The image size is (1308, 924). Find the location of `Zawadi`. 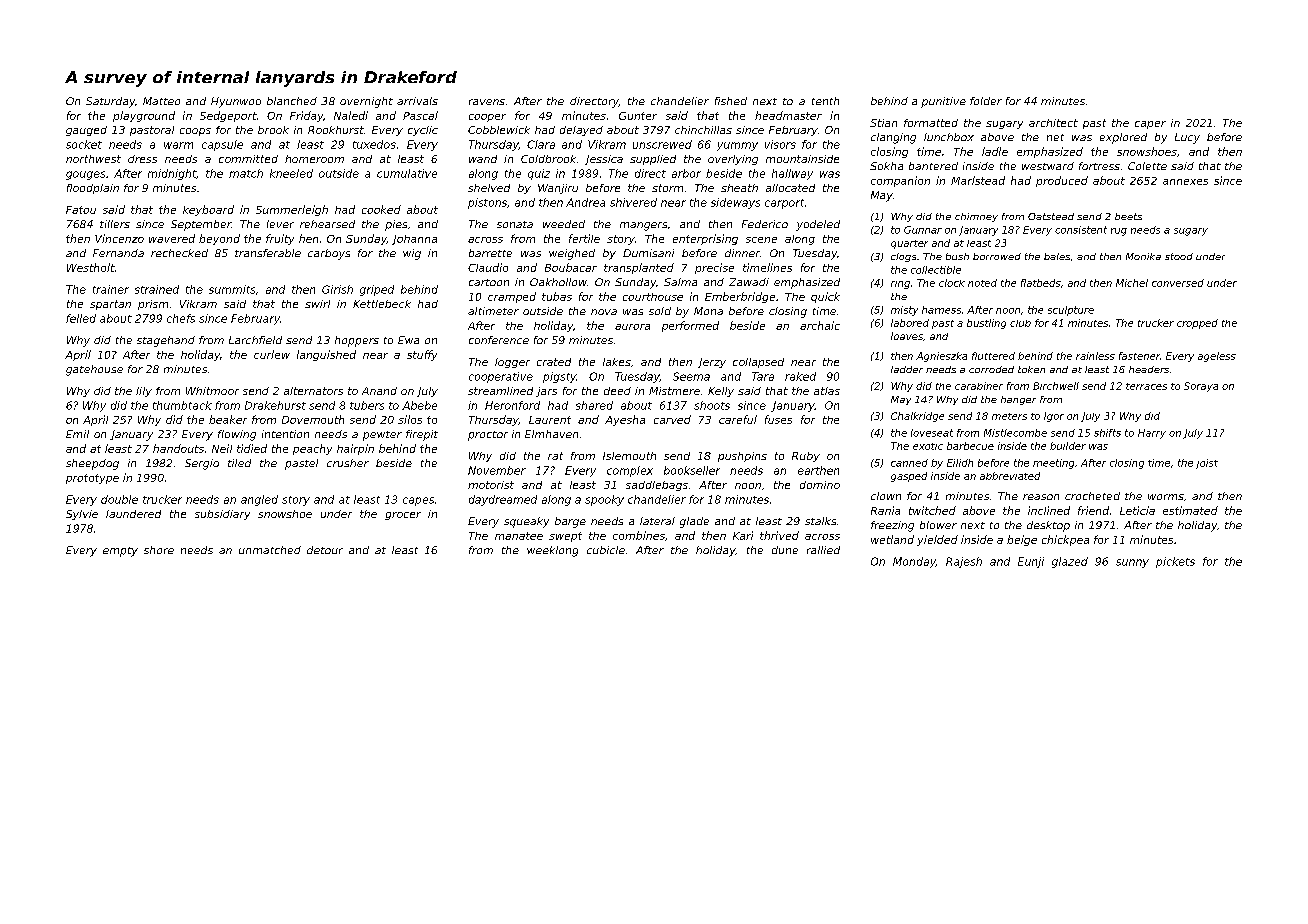

Zawadi is located at coordinates (749, 282).
